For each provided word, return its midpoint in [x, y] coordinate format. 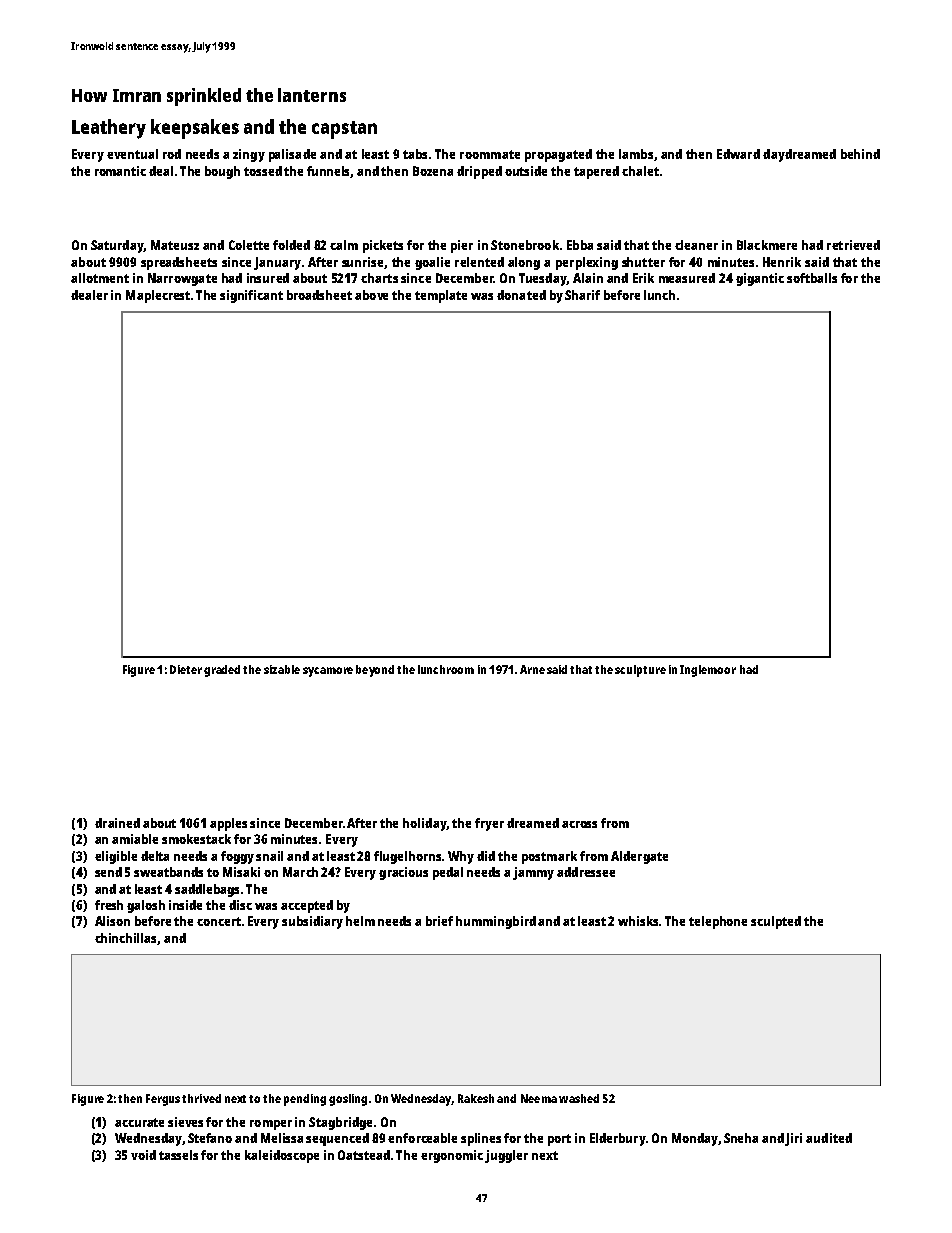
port [559, 1140]
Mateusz [175, 245]
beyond [375, 671]
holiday [425, 824]
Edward [738, 154]
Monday [695, 1139]
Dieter [186, 669]
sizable [282, 669]
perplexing [587, 263]
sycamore [328, 672]
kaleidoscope [282, 1156]
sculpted [776, 922]
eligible [116, 857]
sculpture [640, 671]
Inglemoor [708, 671]
